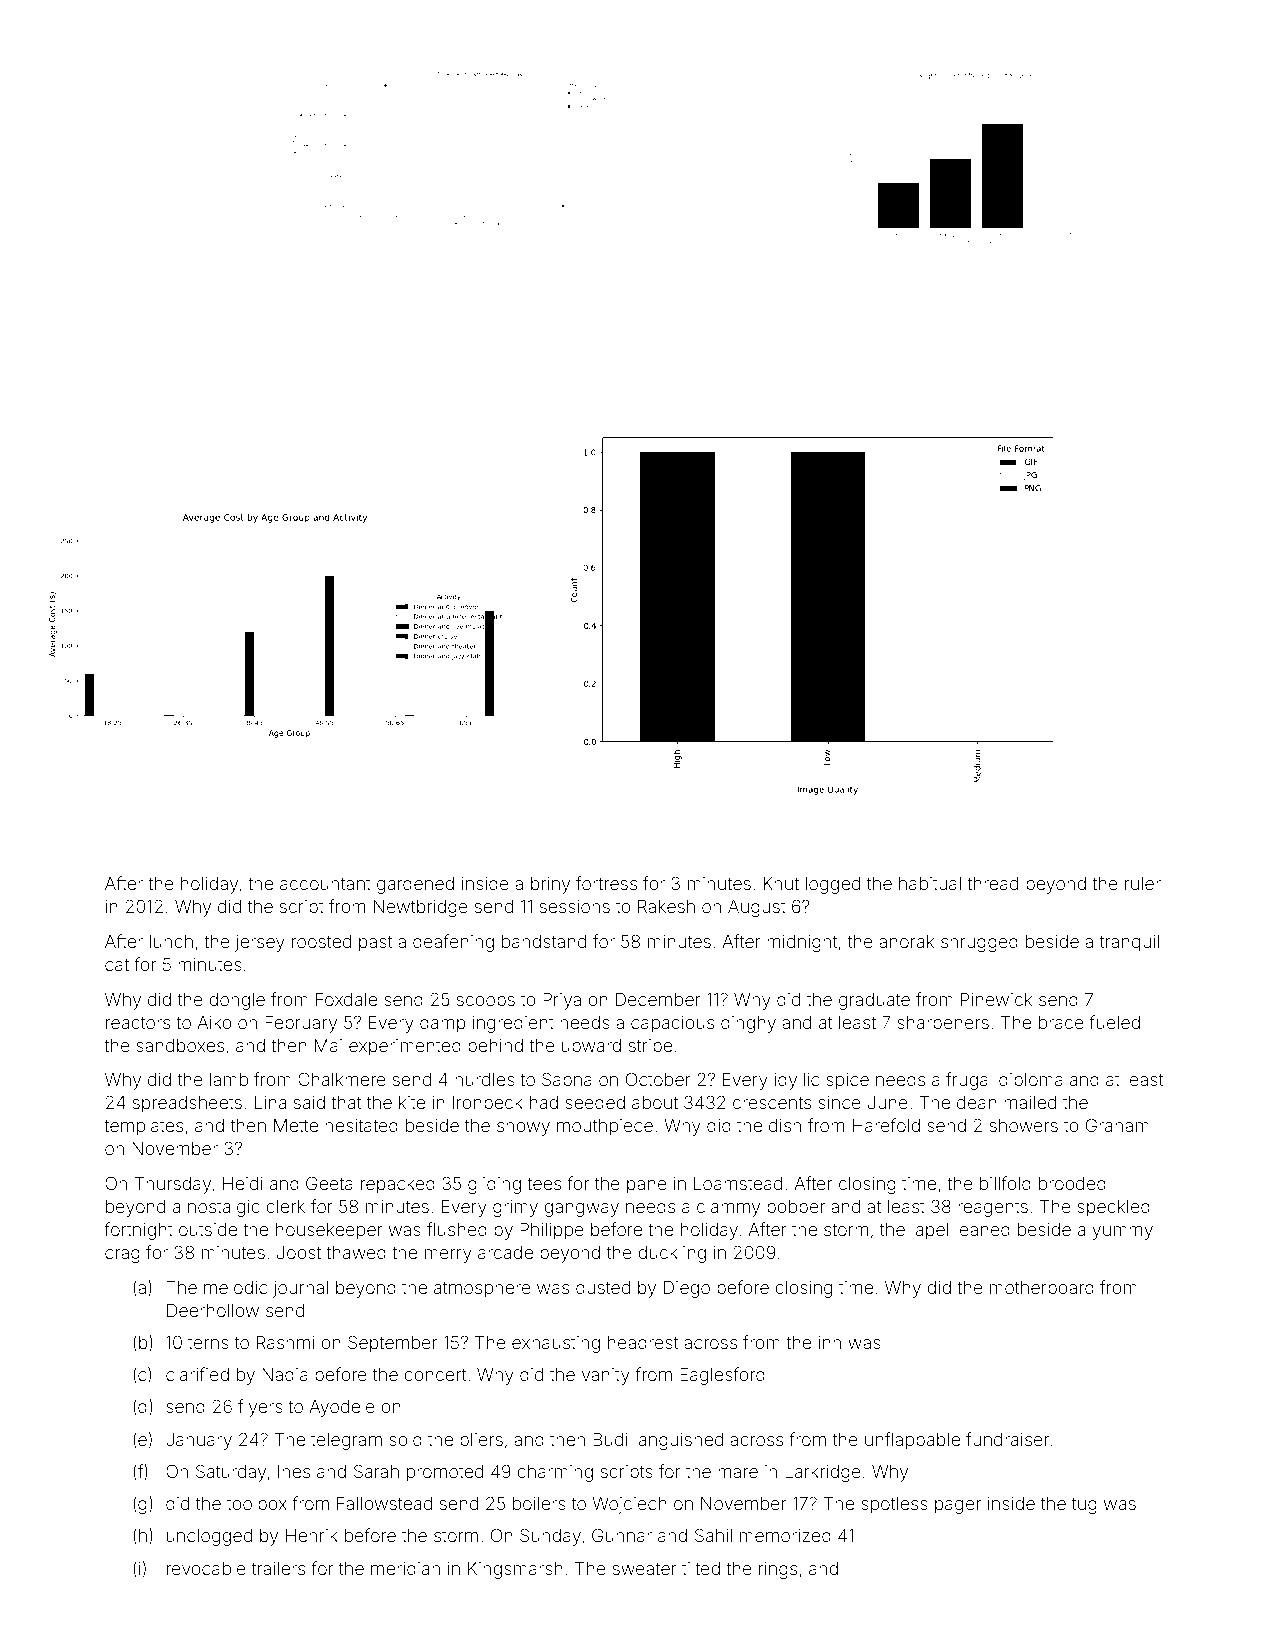 Image resolution: width=1269 pixels, height=1642 pixels. I want to click on billfold, so click(1005, 1183).
